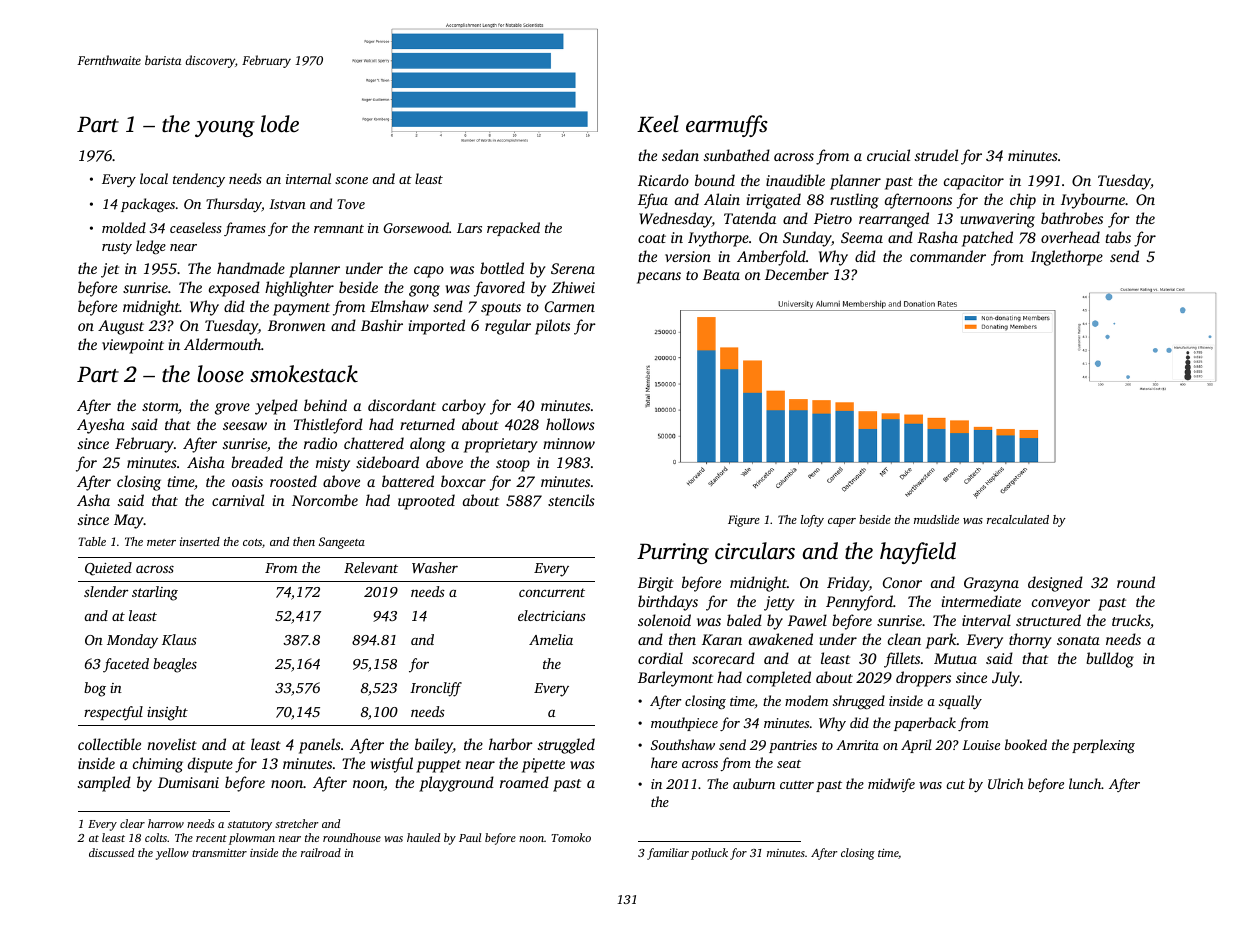 The image size is (1233, 952). What do you see at coordinates (675, 679) in the screenshot?
I see `Barleymont` at bounding box center [675, 679].
